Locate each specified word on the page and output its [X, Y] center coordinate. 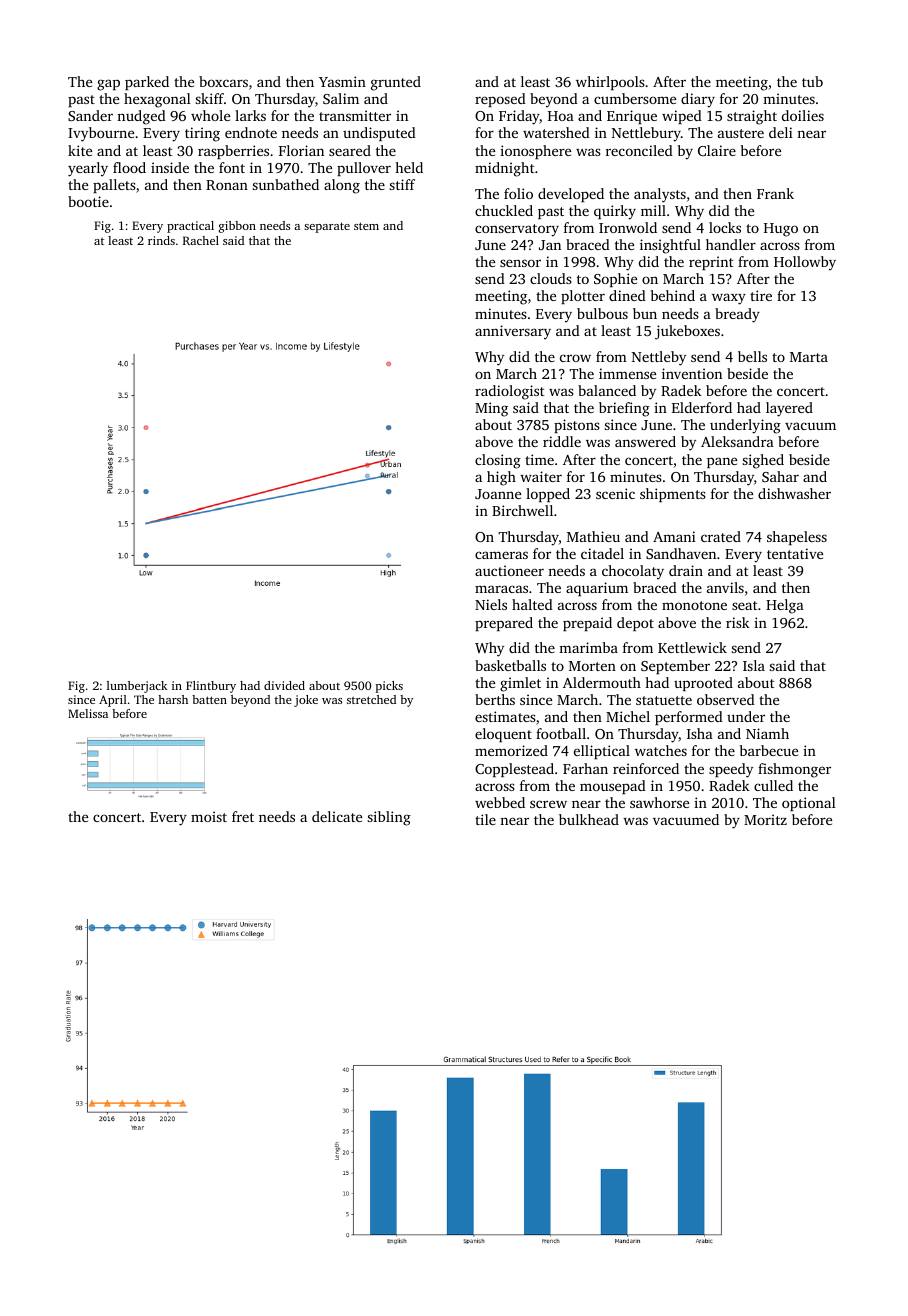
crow [575, 358]
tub [812, 81]
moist [209, 816]
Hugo [781, 230]
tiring [202, 134]
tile [485, 819]
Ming [491, 409]
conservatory [517, 230]
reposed [500, 100]
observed [726, 699]
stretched [371, 699]
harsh [173, 699]
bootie [88, 201]
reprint [711, 263]
